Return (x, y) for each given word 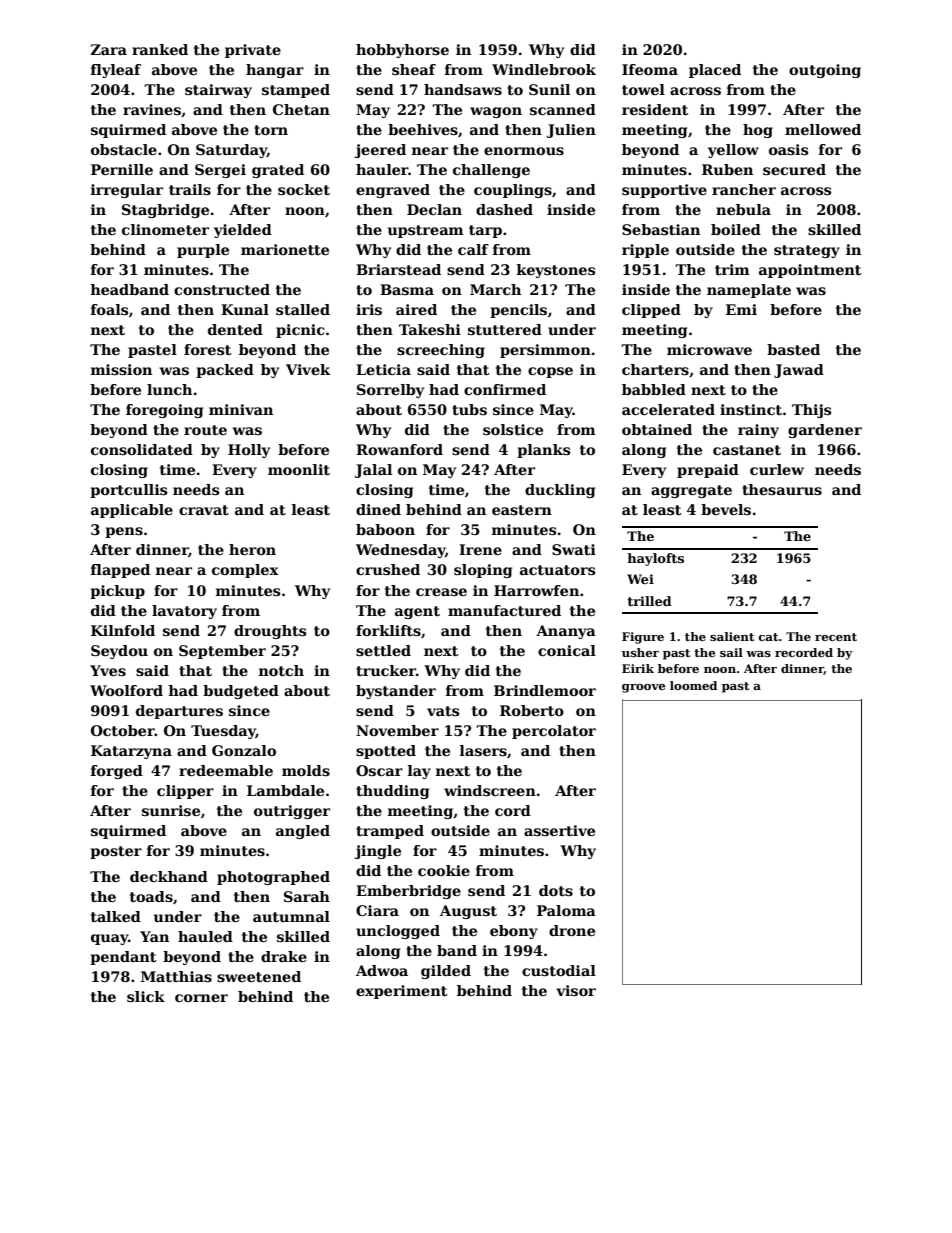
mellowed (823, 129)
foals (109, 309)
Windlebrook (544, 69)
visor (576, 990)
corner (201, 998)
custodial (559, 970)
